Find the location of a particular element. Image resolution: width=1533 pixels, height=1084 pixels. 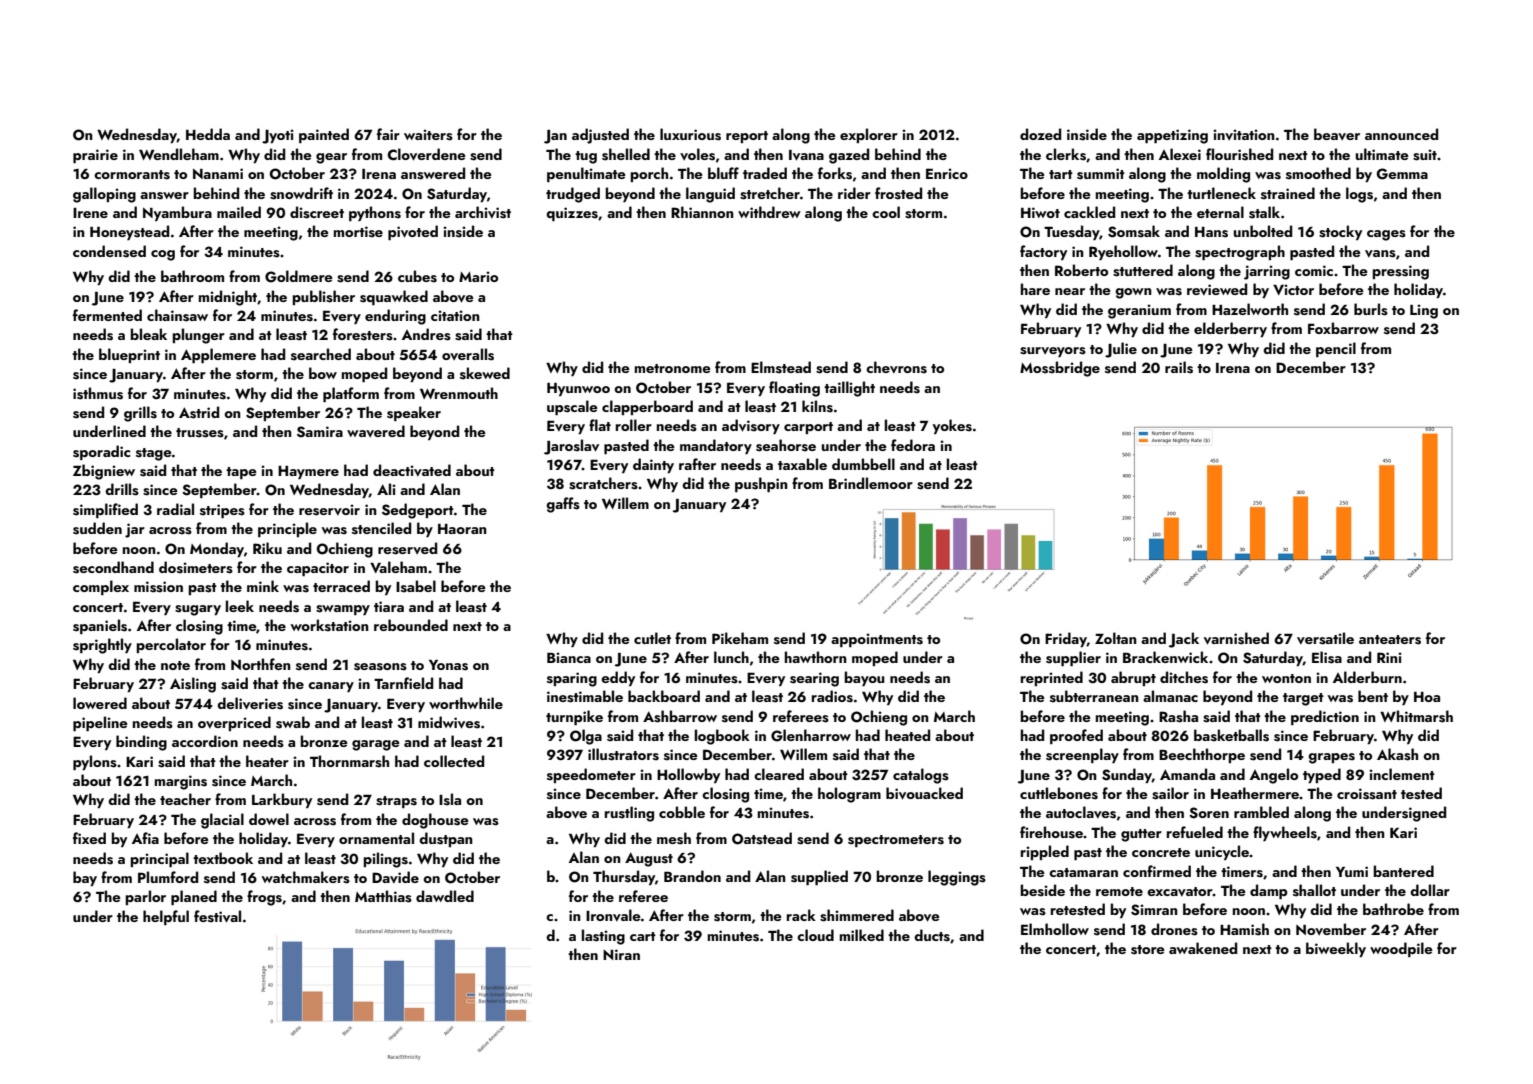

spaniels is located at coordinates (100, 626).
